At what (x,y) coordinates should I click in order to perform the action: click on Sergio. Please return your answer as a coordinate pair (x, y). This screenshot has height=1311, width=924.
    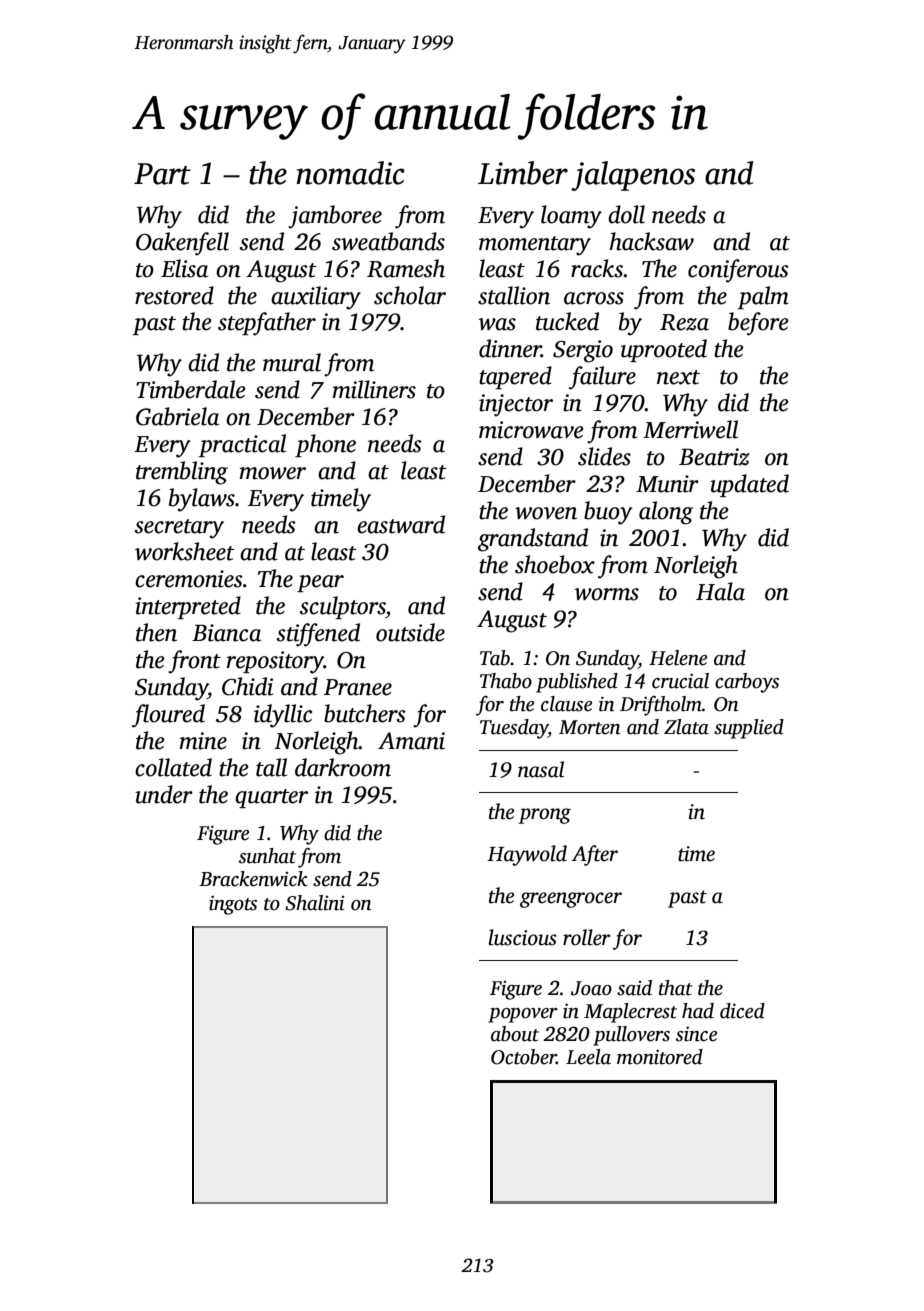
    Looking at the image, I should click on (583, 351).
